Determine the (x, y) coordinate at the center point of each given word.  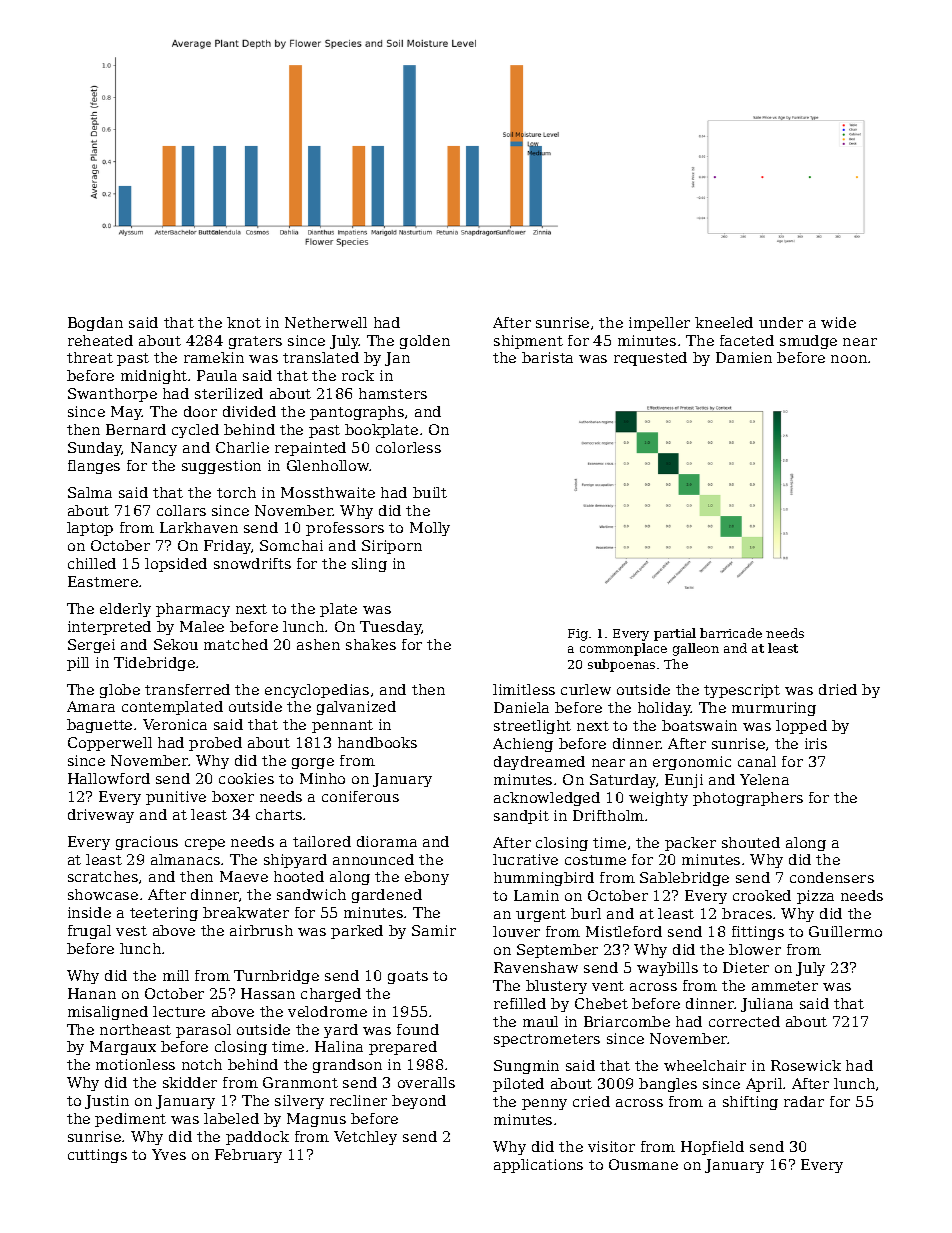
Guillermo (845, 931)
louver (516, 931)
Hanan (92, 993)
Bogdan (95, 324)
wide (838, 322)
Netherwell (326, 322)
